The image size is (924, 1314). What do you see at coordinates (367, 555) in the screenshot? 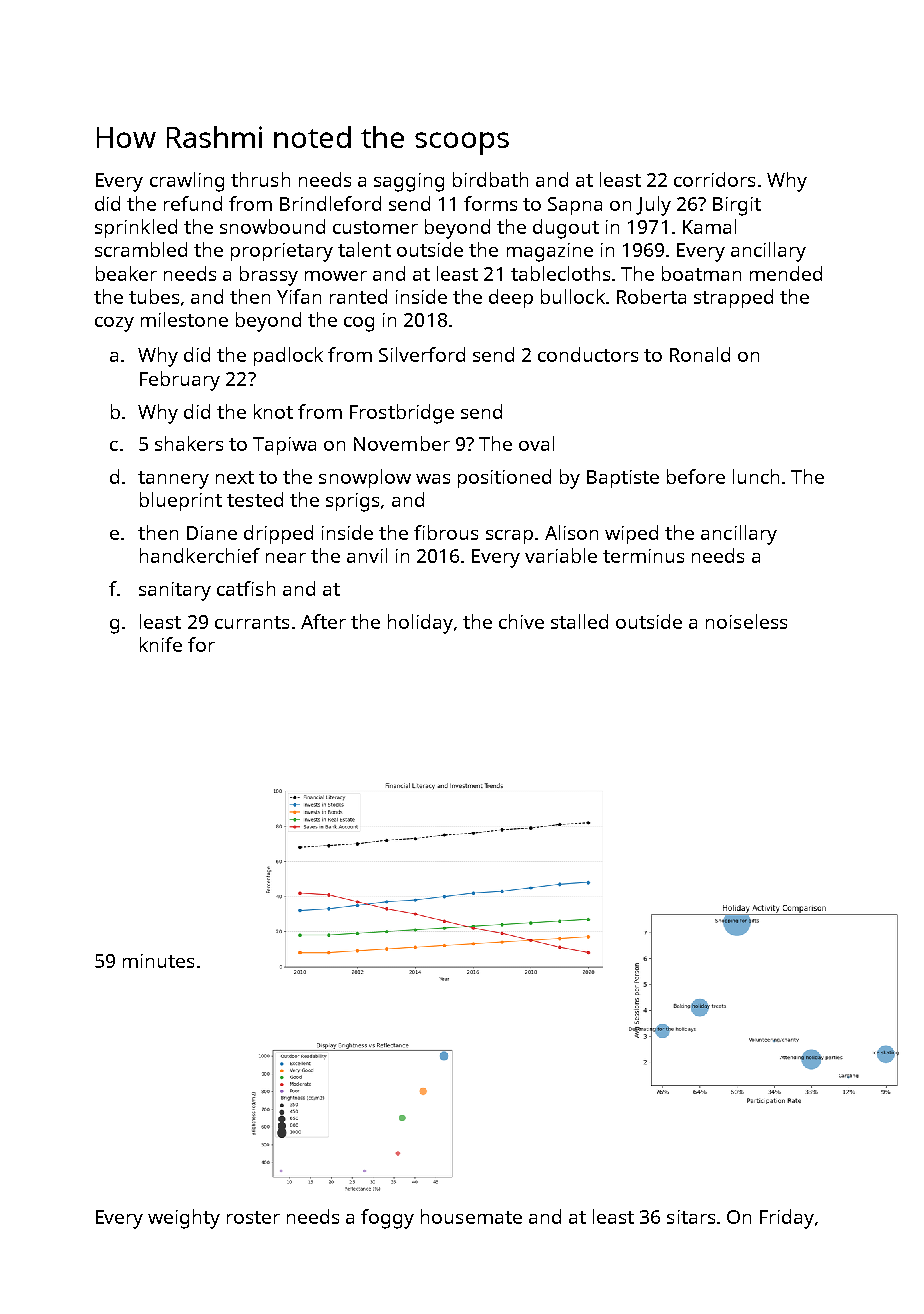
I see `anvil` at bounding box center [367, 555].
